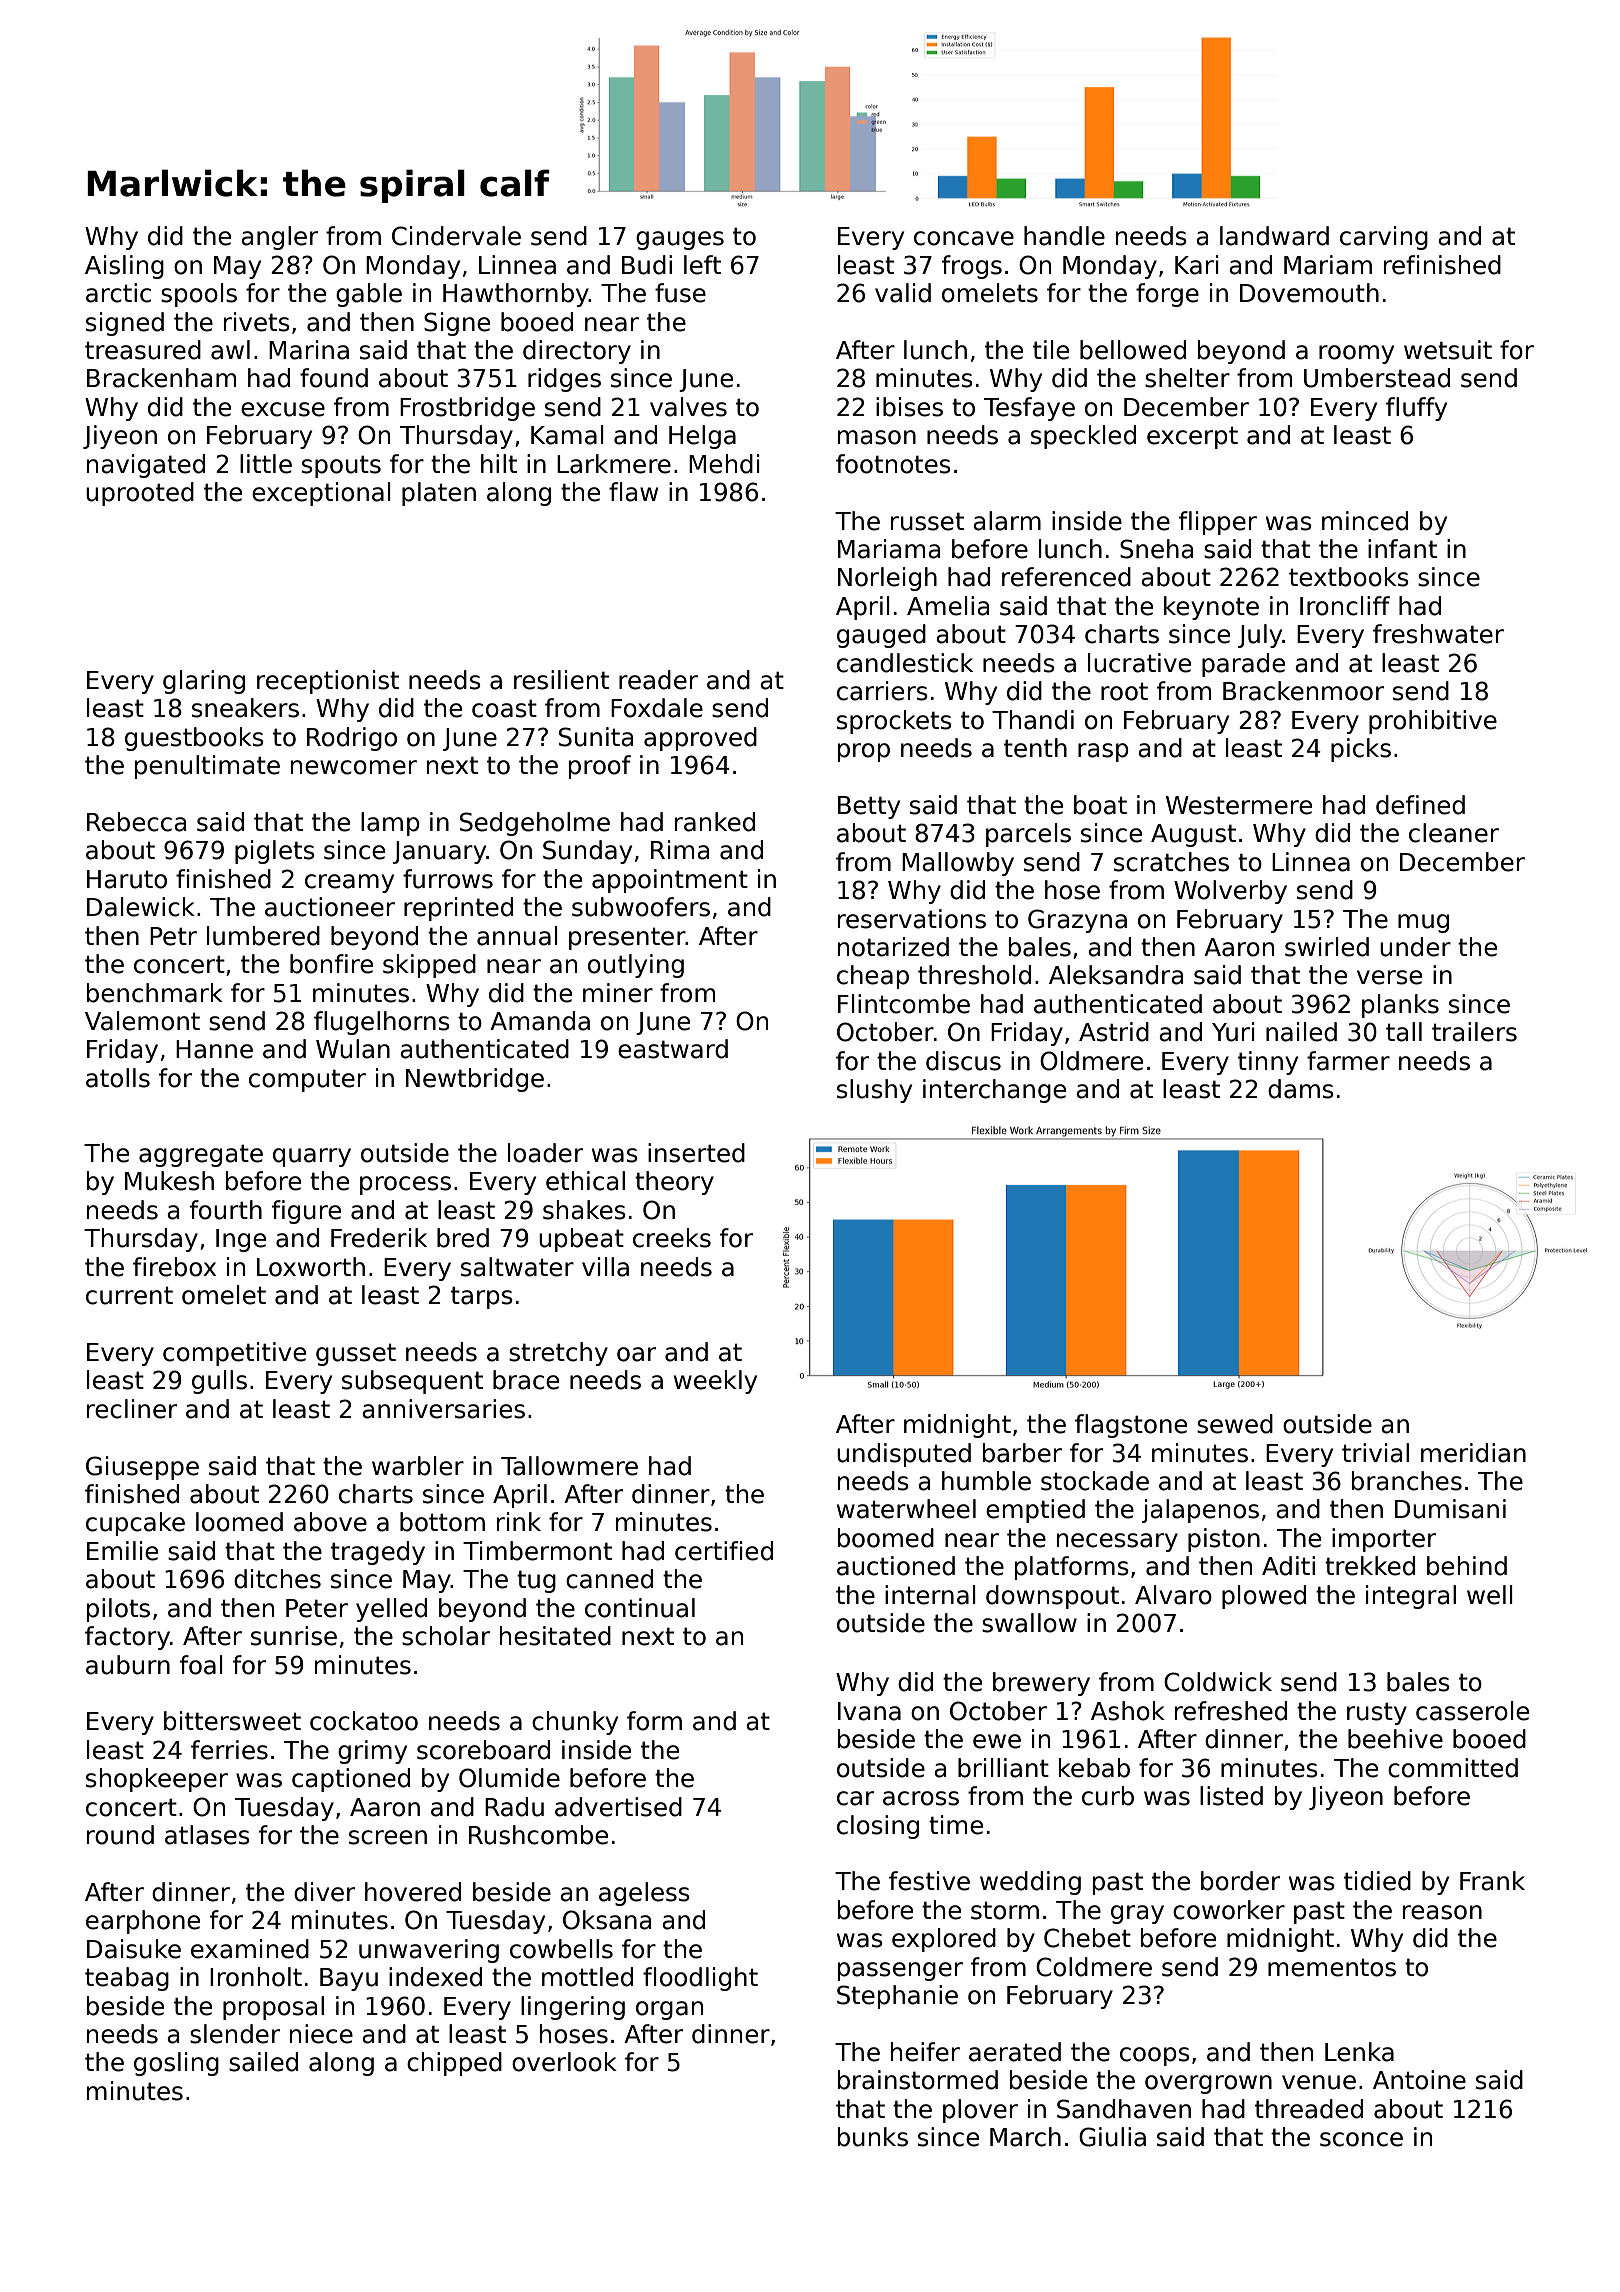 The height and width of the screenshot is (2292, 1620). I want to click on floodlight, so click(700, 1979).
